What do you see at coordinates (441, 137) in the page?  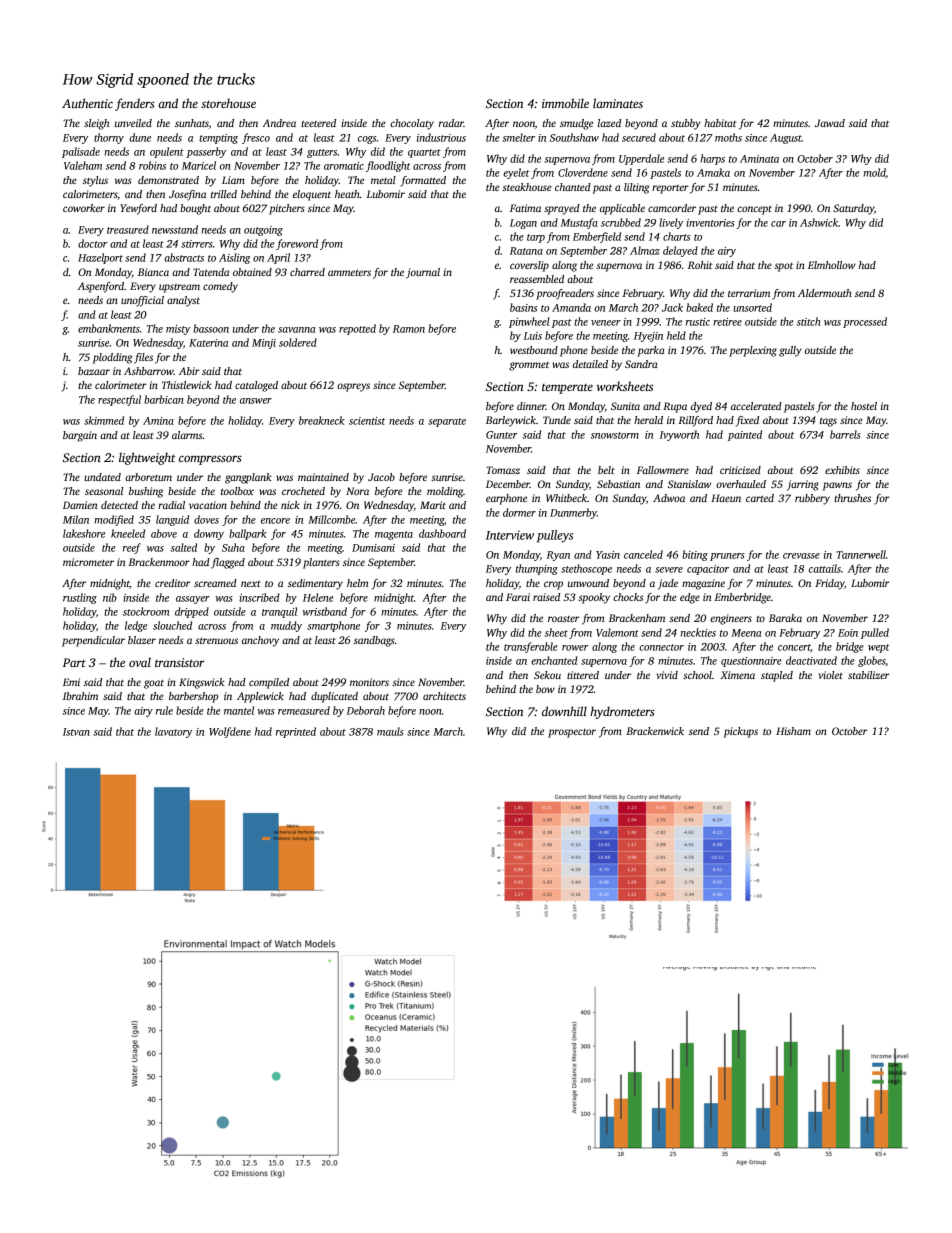 I see `industrious` at bounding box center [441, 137].
